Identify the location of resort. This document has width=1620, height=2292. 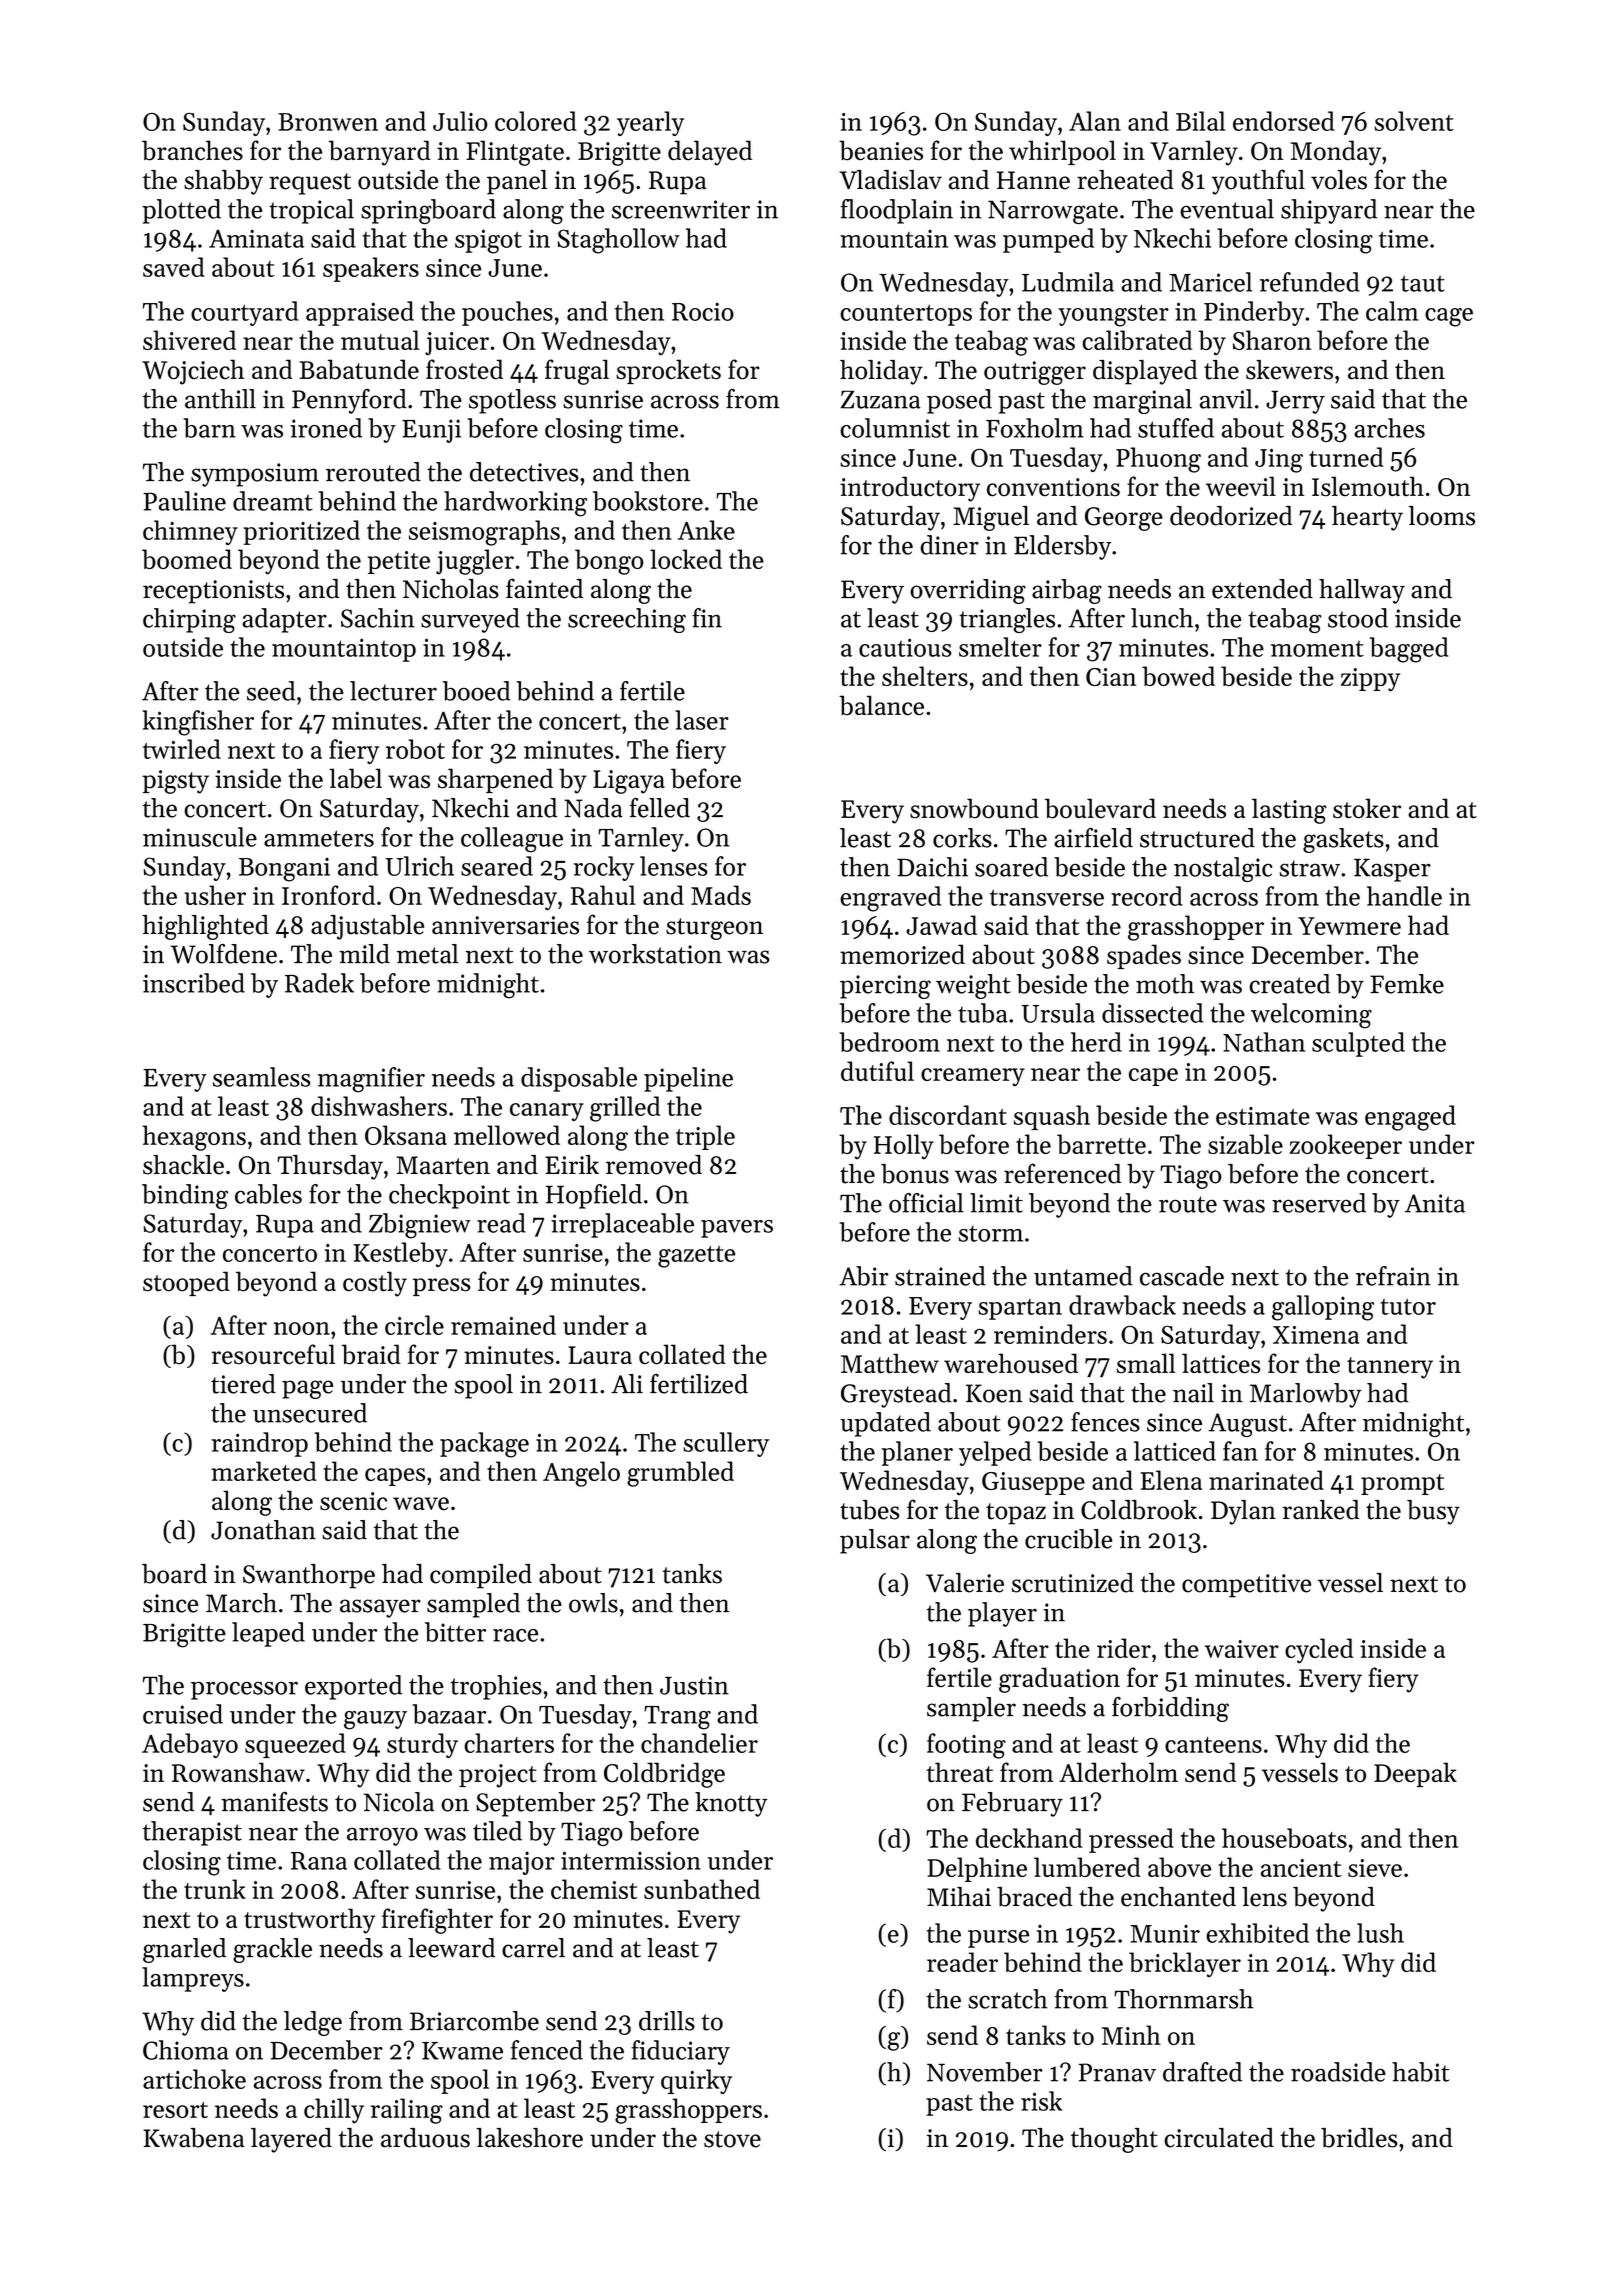
(175, 2110).
